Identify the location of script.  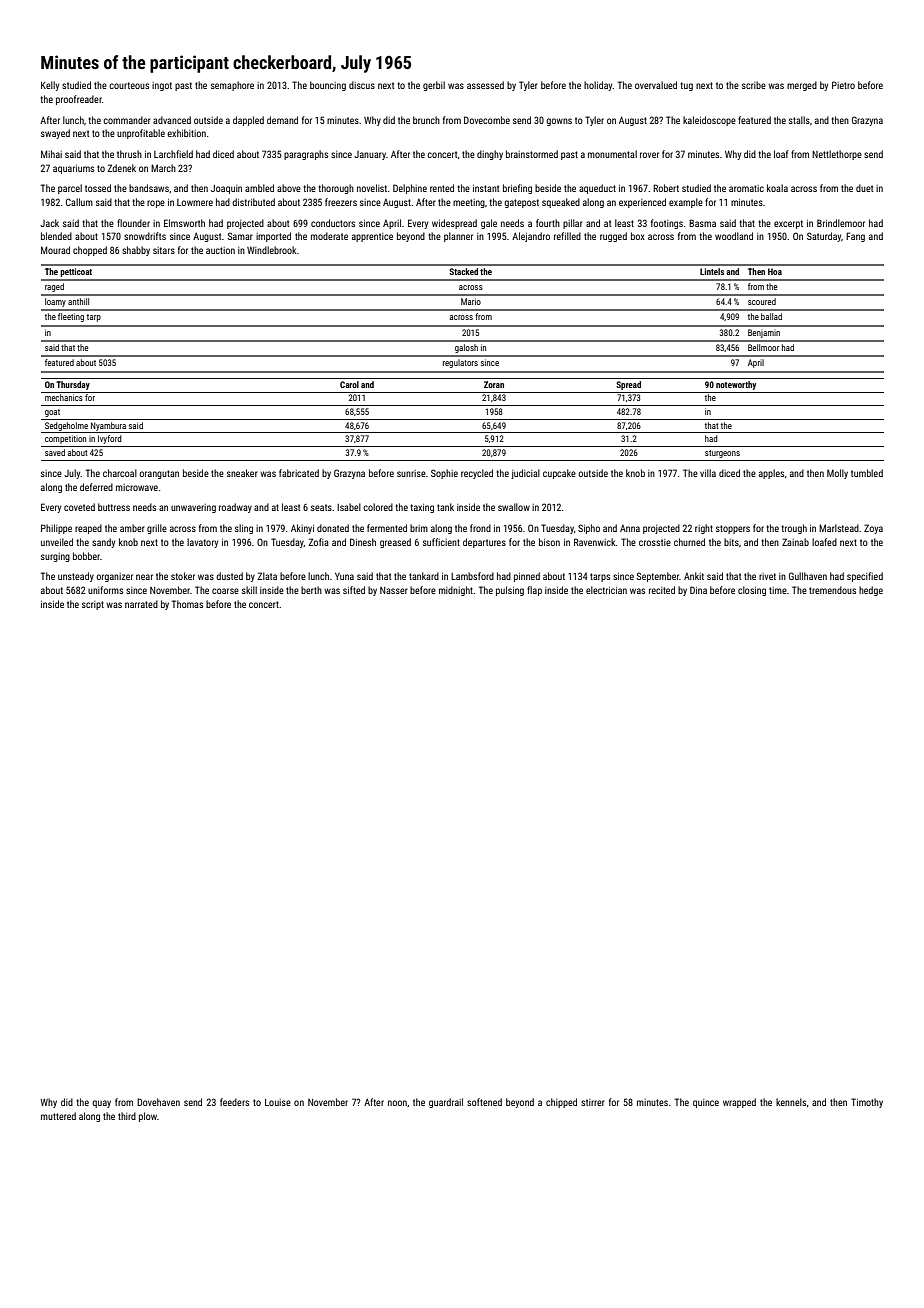
(93, 605).
